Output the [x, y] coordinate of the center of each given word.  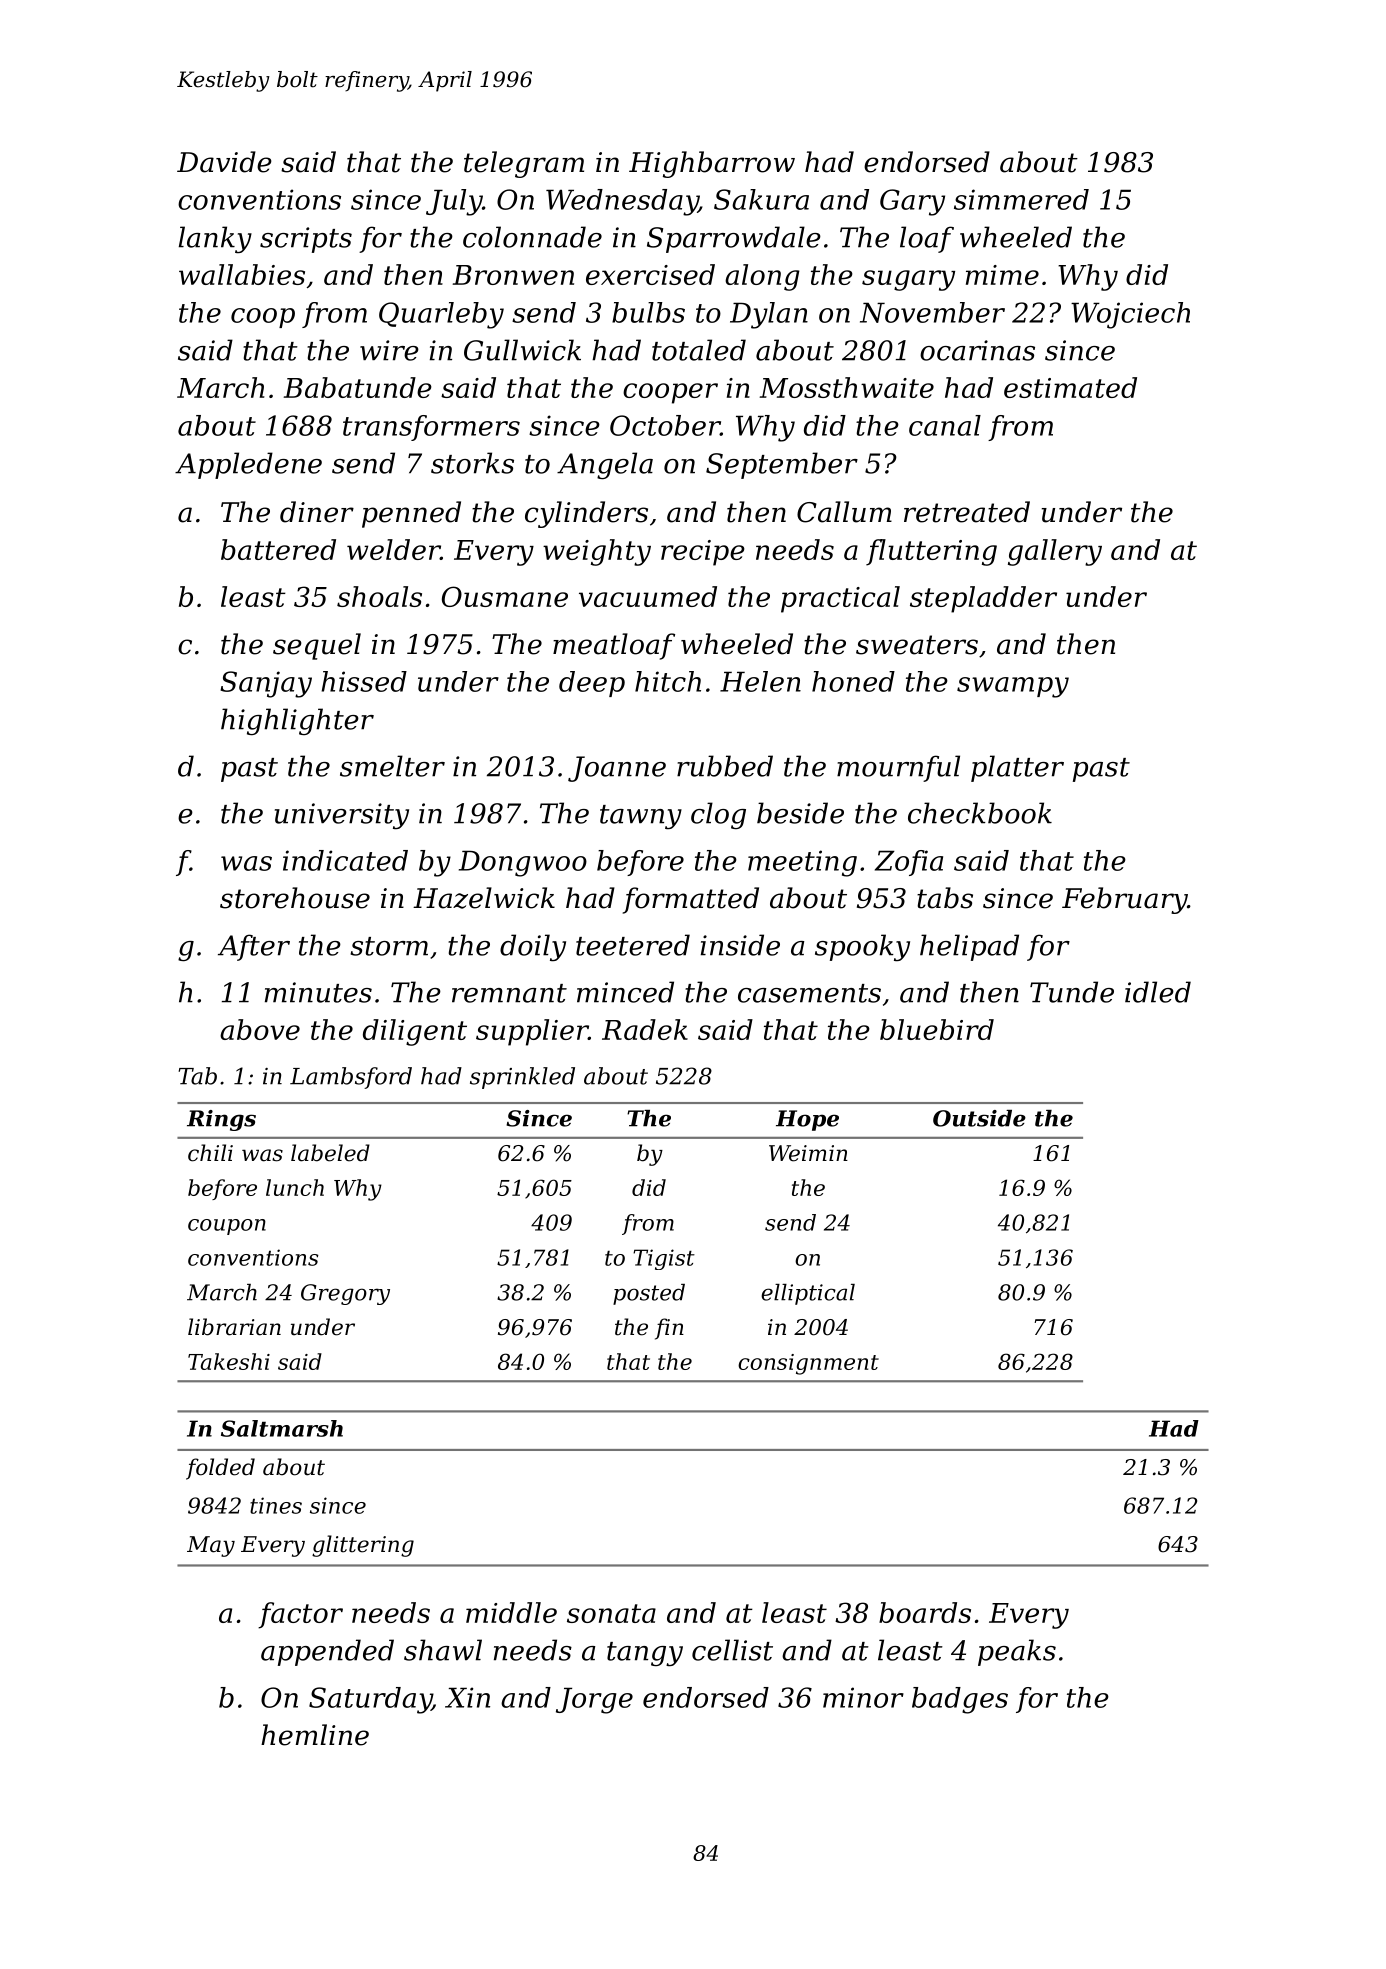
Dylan [769, 315]
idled [1158, 992]
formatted [691, 900]
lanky [215, 240]
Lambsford [351, 1078]
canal [945, 425]
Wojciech [1130, 315]
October [665, 425]
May [211, 1546]
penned [411, 514]
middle [511, 1612]
